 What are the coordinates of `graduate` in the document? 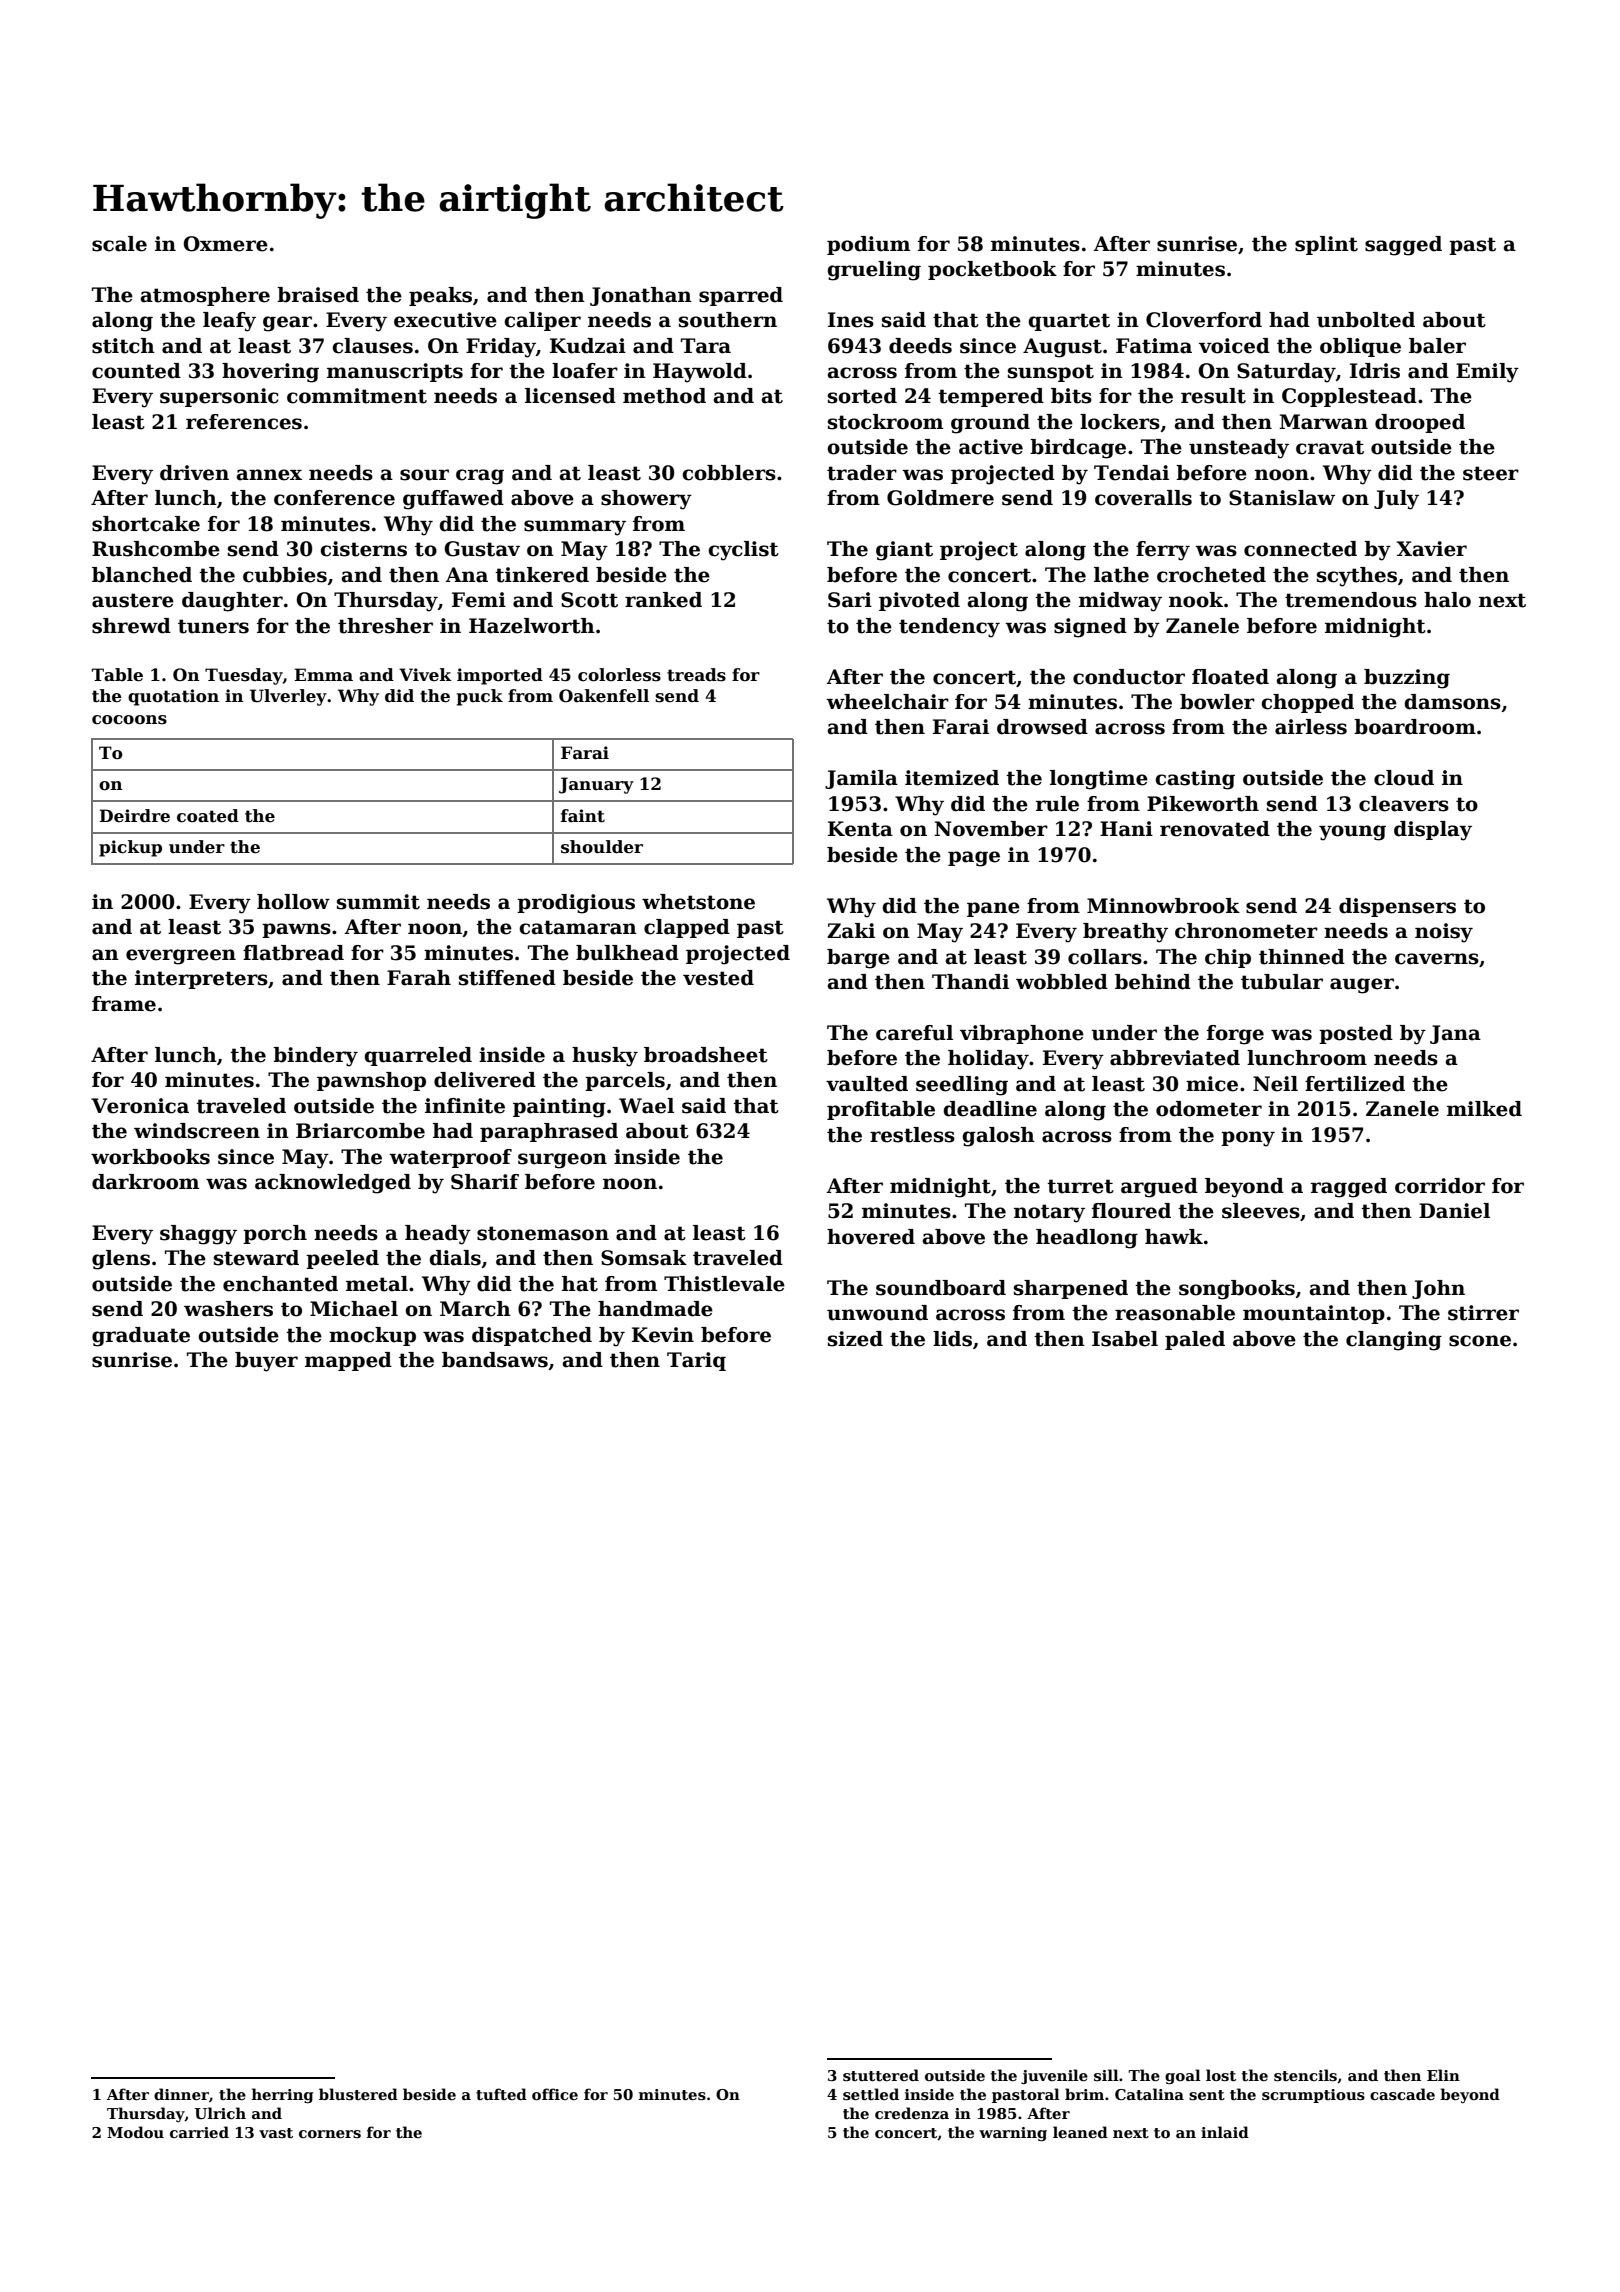 It's located at (141, 1337).
